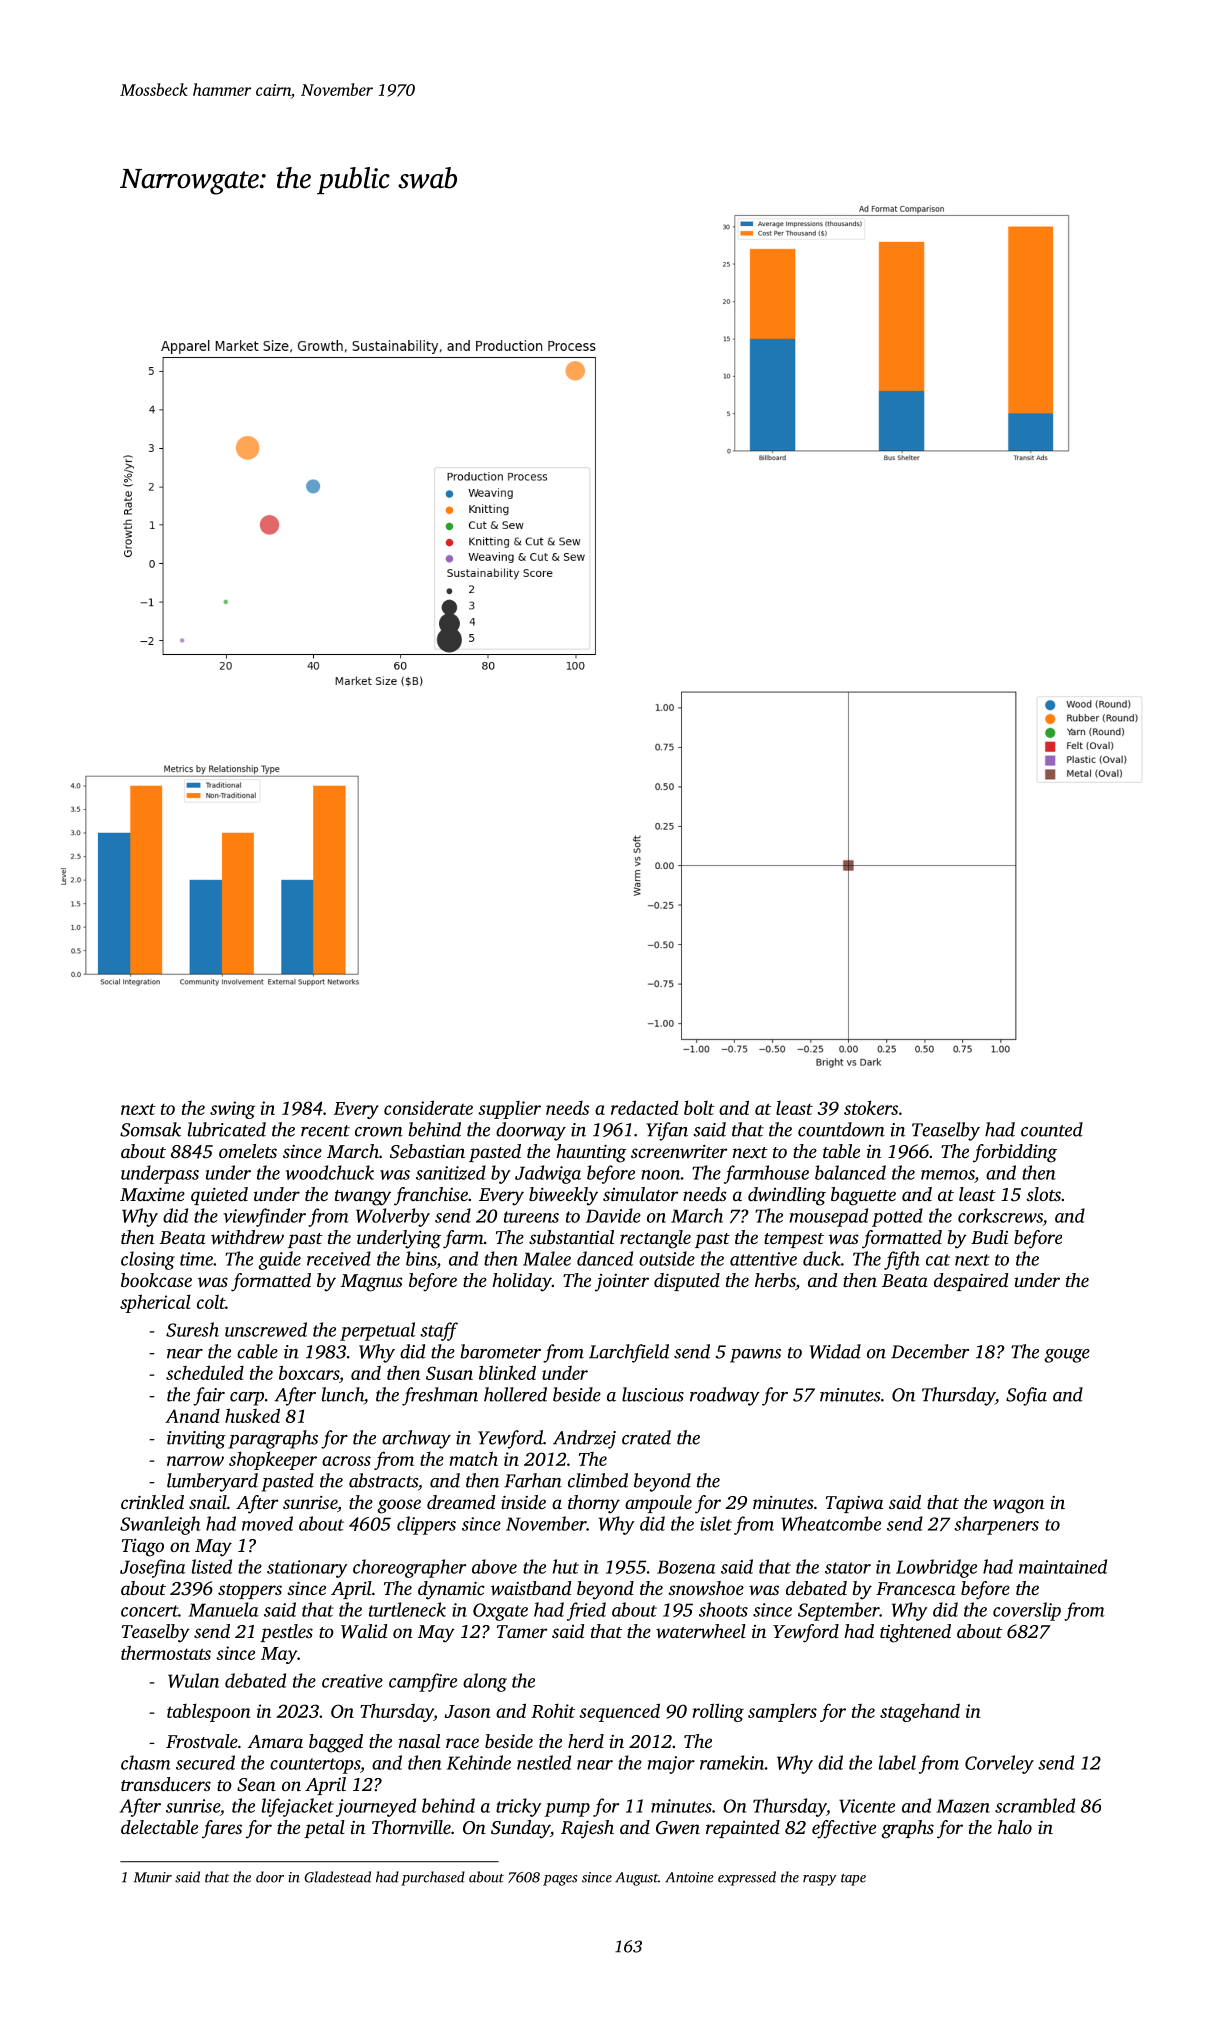 The image size is (1228, 2022). Describe the element at coordinates (560, 1880) in the image. I see `pages` at that location.
